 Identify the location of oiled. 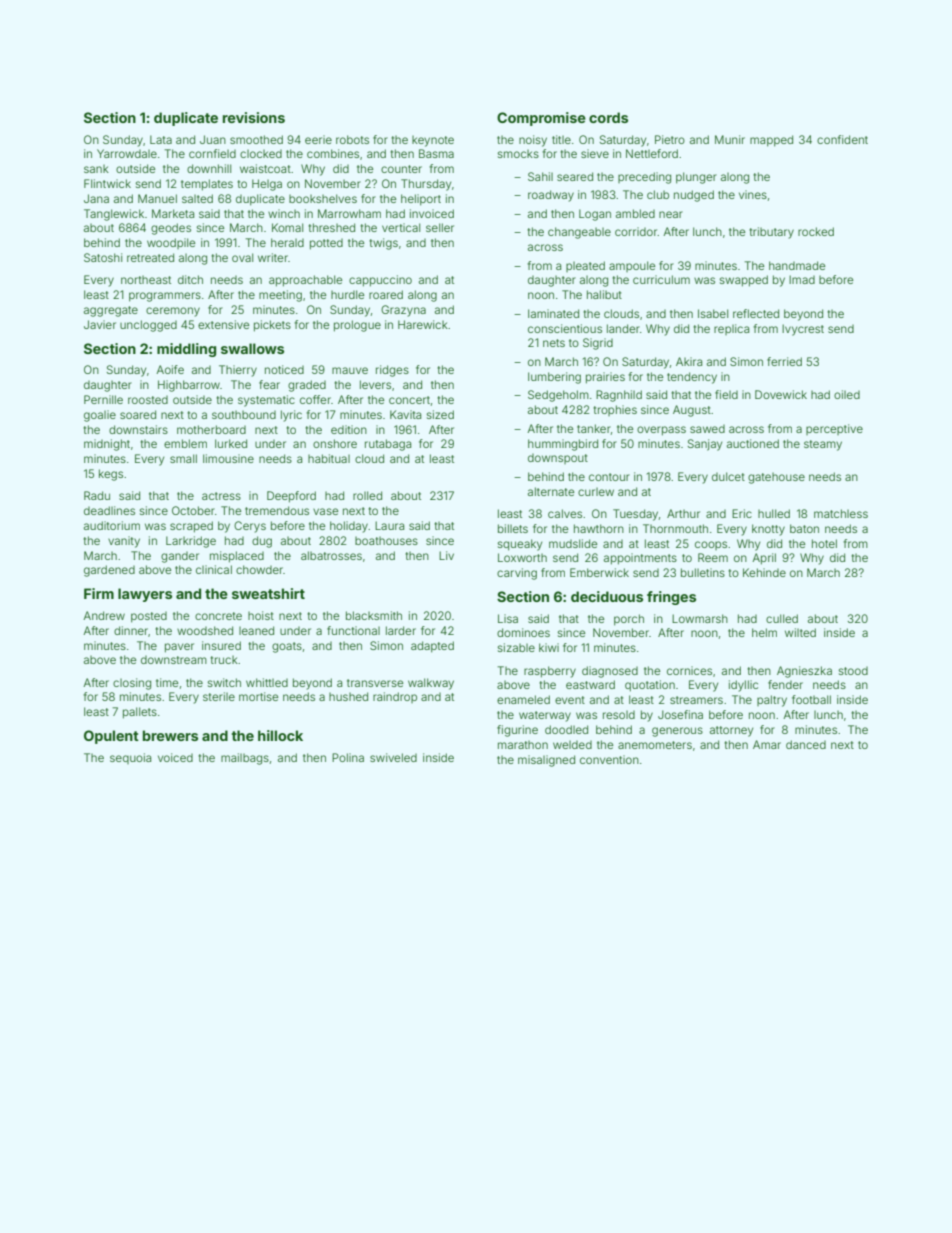
(847, 394).
